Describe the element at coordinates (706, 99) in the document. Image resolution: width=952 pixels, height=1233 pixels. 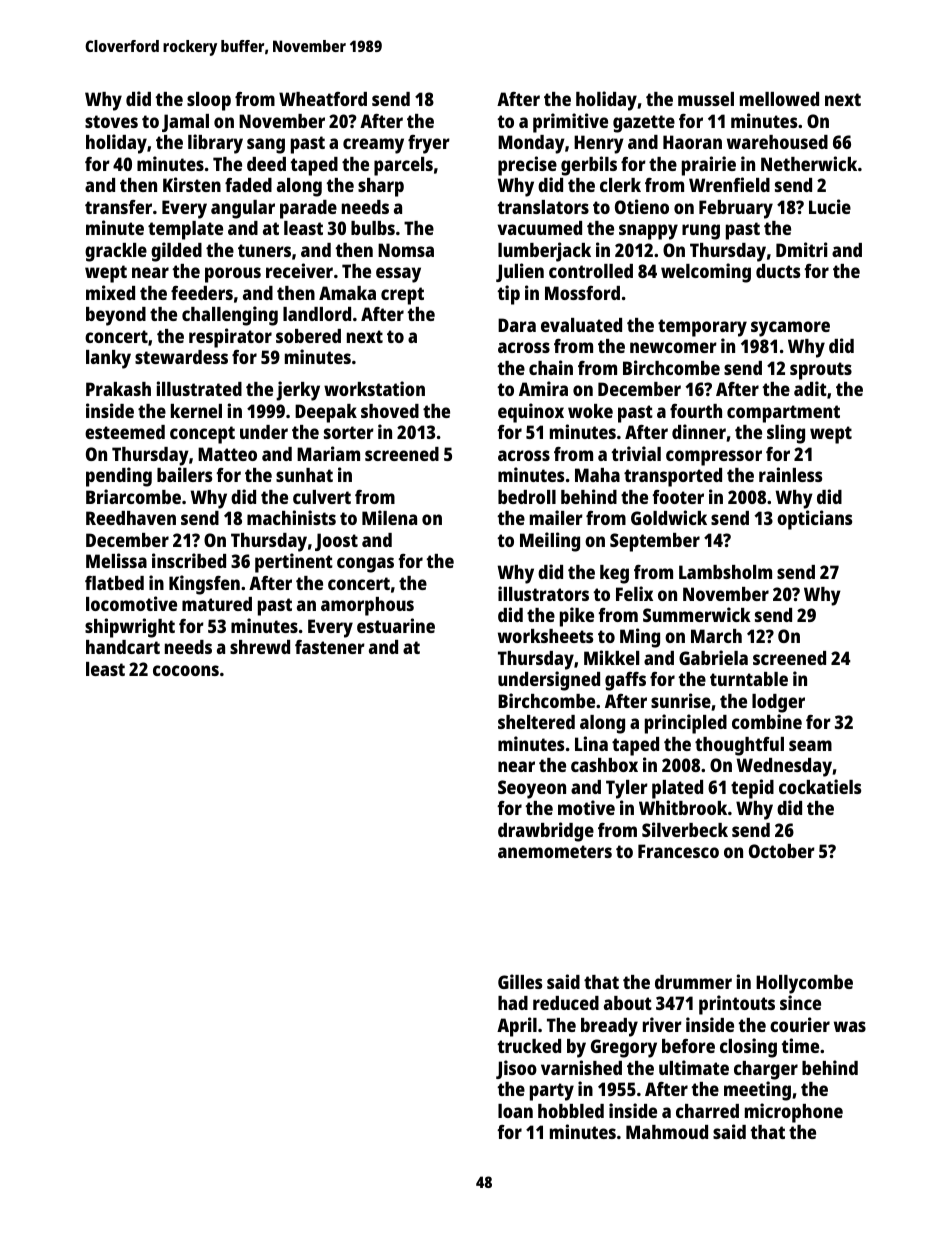
I see `mussel` at that location.
